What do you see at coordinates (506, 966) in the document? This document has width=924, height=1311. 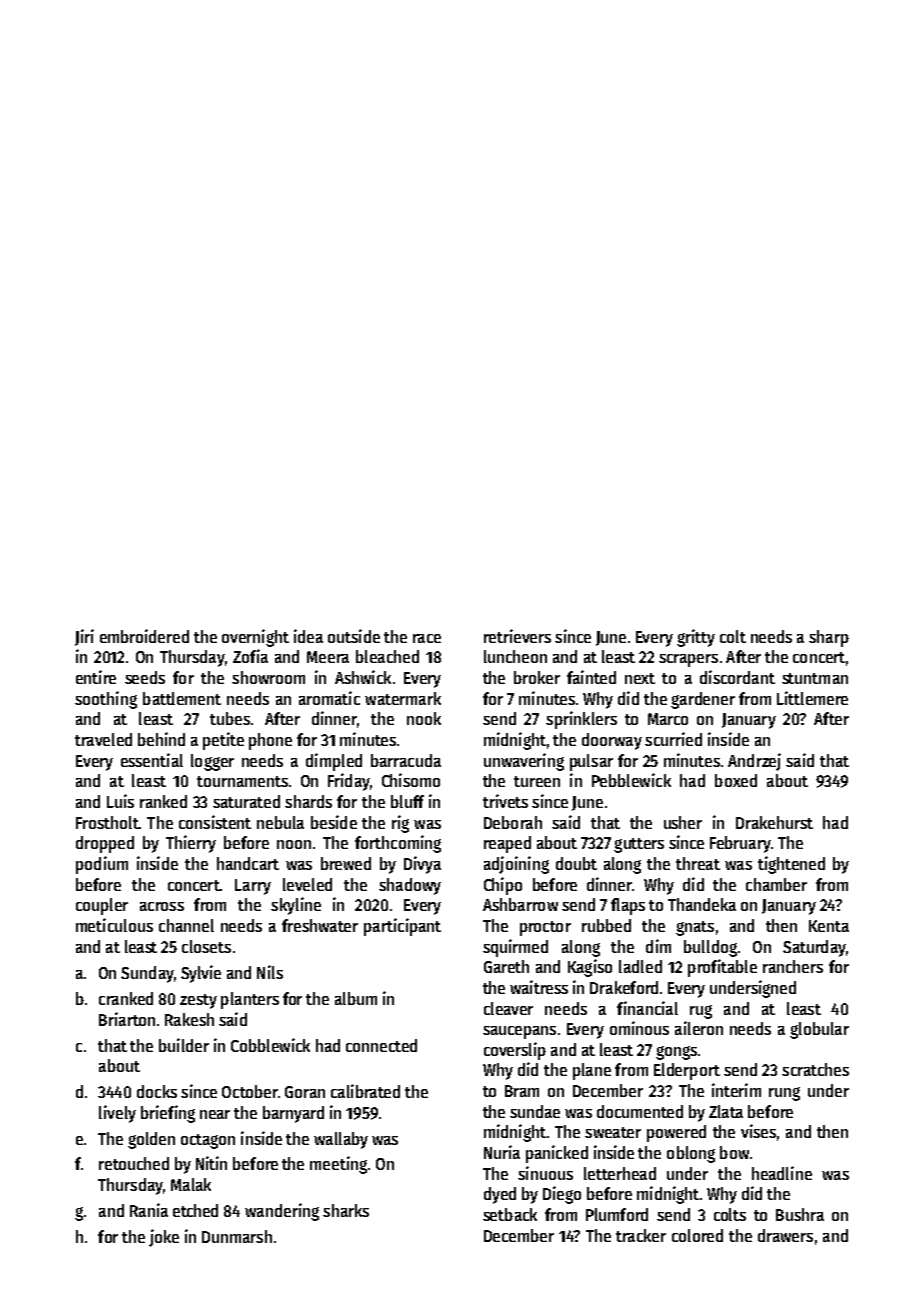 I see `Gareth` at bounding box center [506, 966].
